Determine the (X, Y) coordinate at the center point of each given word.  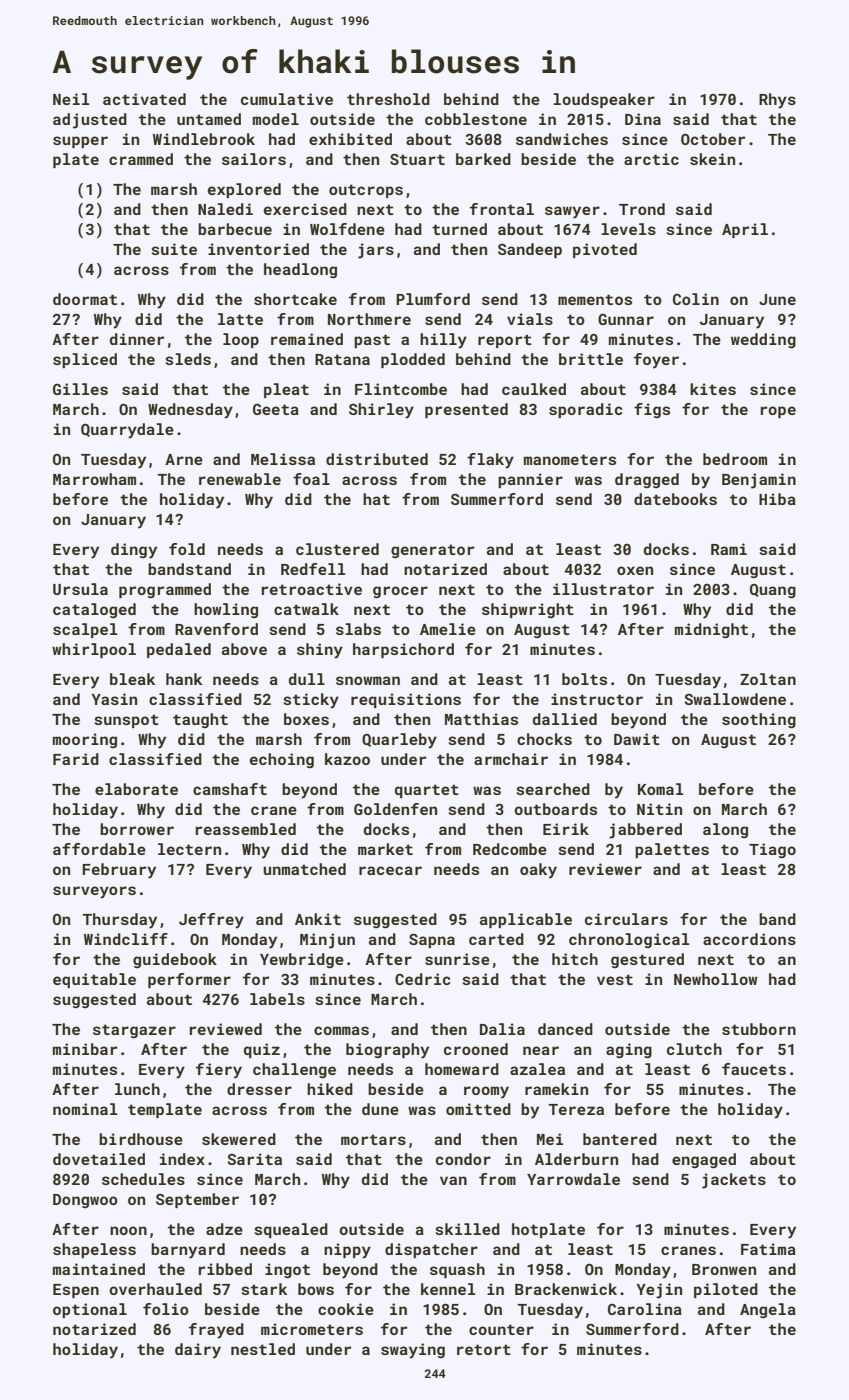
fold (187, 549)
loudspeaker (604, 100)
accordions (749, 939)
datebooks (675, 499)
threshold (388, 99)
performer (189, 980)
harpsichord (403, 650)
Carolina (645, 1309)
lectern (189, 849)
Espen (76, 1291)
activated (144, 99)
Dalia (502, 1029)
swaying (413, 1351)
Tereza (576, 1109)
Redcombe (510, 849)
